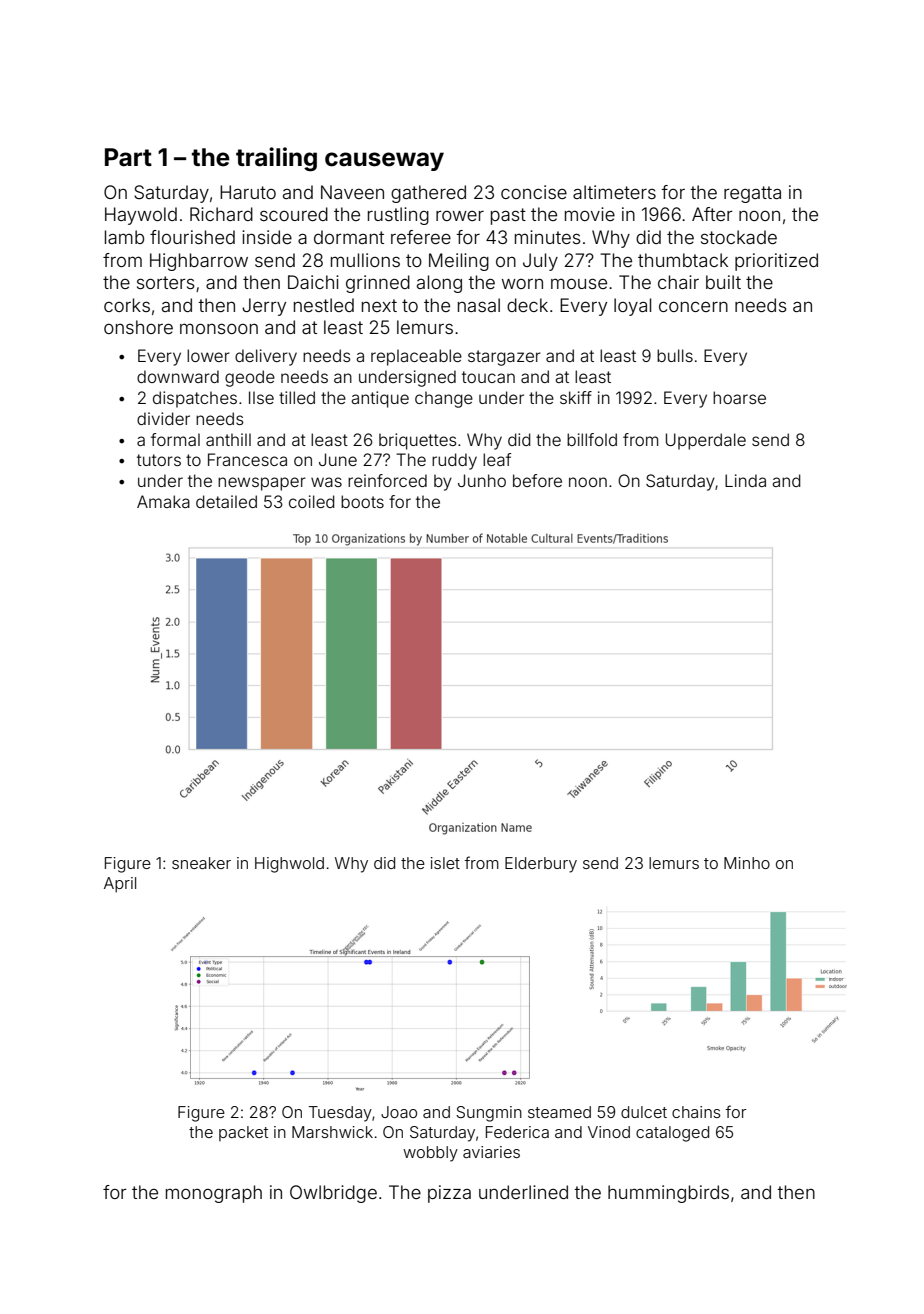 The height and width of the screenshot is (1314, 924). What do you see at coordinates (541, 865) in the screenshot?
I see `Elderbury` at bounding box center [541, 865].
